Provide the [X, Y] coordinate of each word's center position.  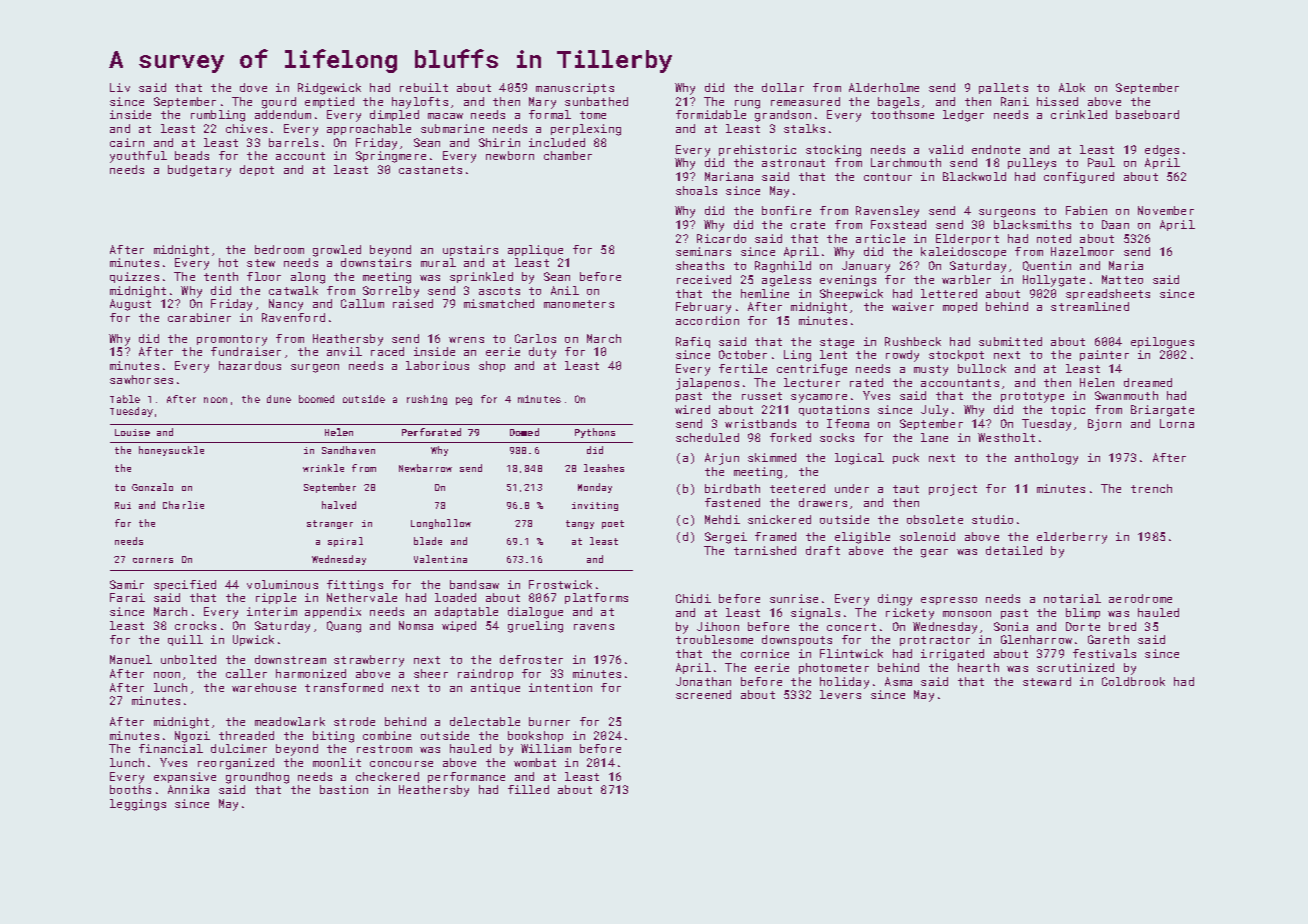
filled [528, 789]
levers [840, 694]
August [130, 305]
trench [1151, 488]
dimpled [394, 115]
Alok [1072, 87]
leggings [138, 805]
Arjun [722, 459]
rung [747, 104]
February [703, 308]
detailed [1014, 550]
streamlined [1090, 306]
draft [823, 550]
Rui [123, 505]
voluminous [282, 584]
